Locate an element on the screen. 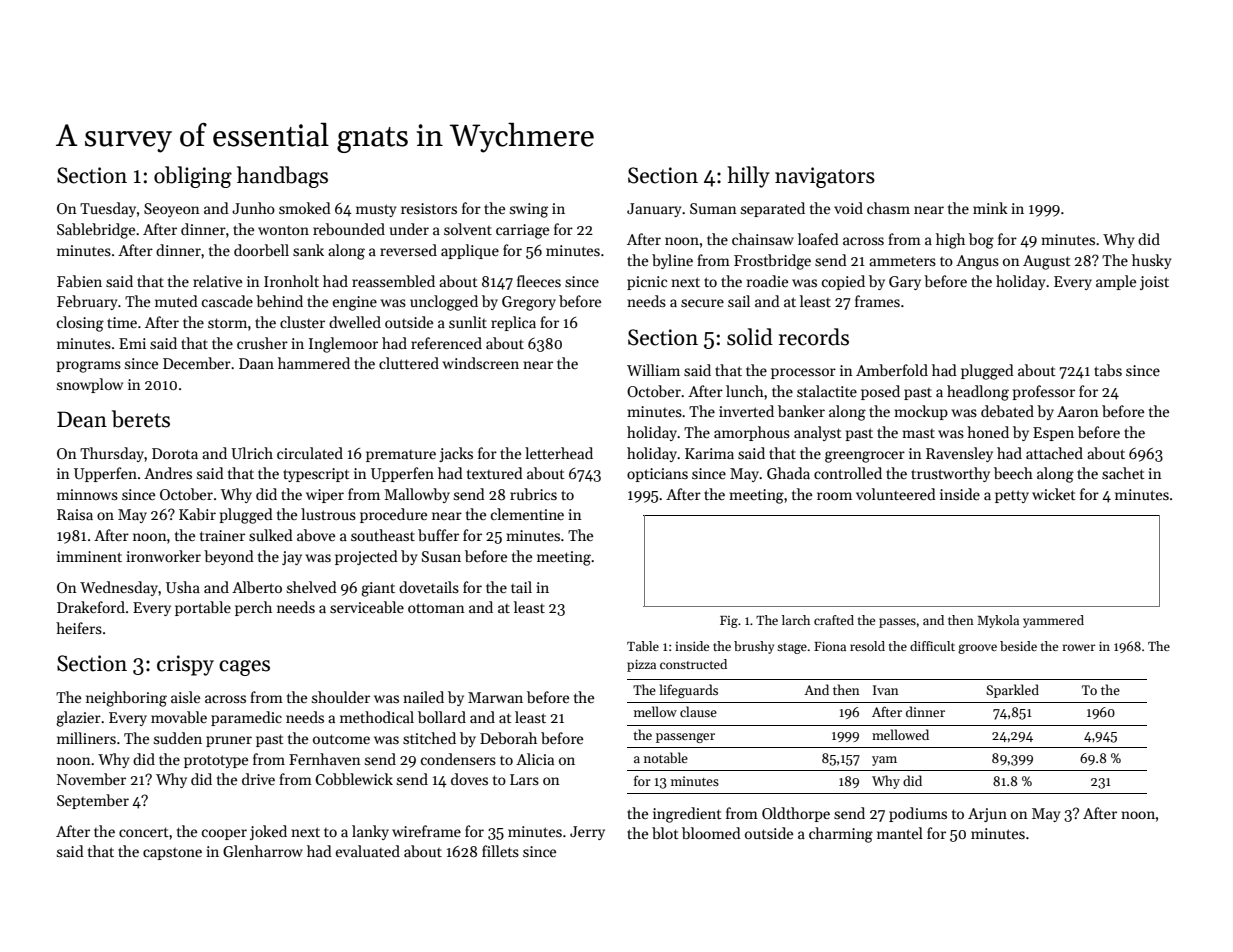 Image resolution: width=1233 pixels, height=952 pixels. capstone is located at coordinates (172, 854).
